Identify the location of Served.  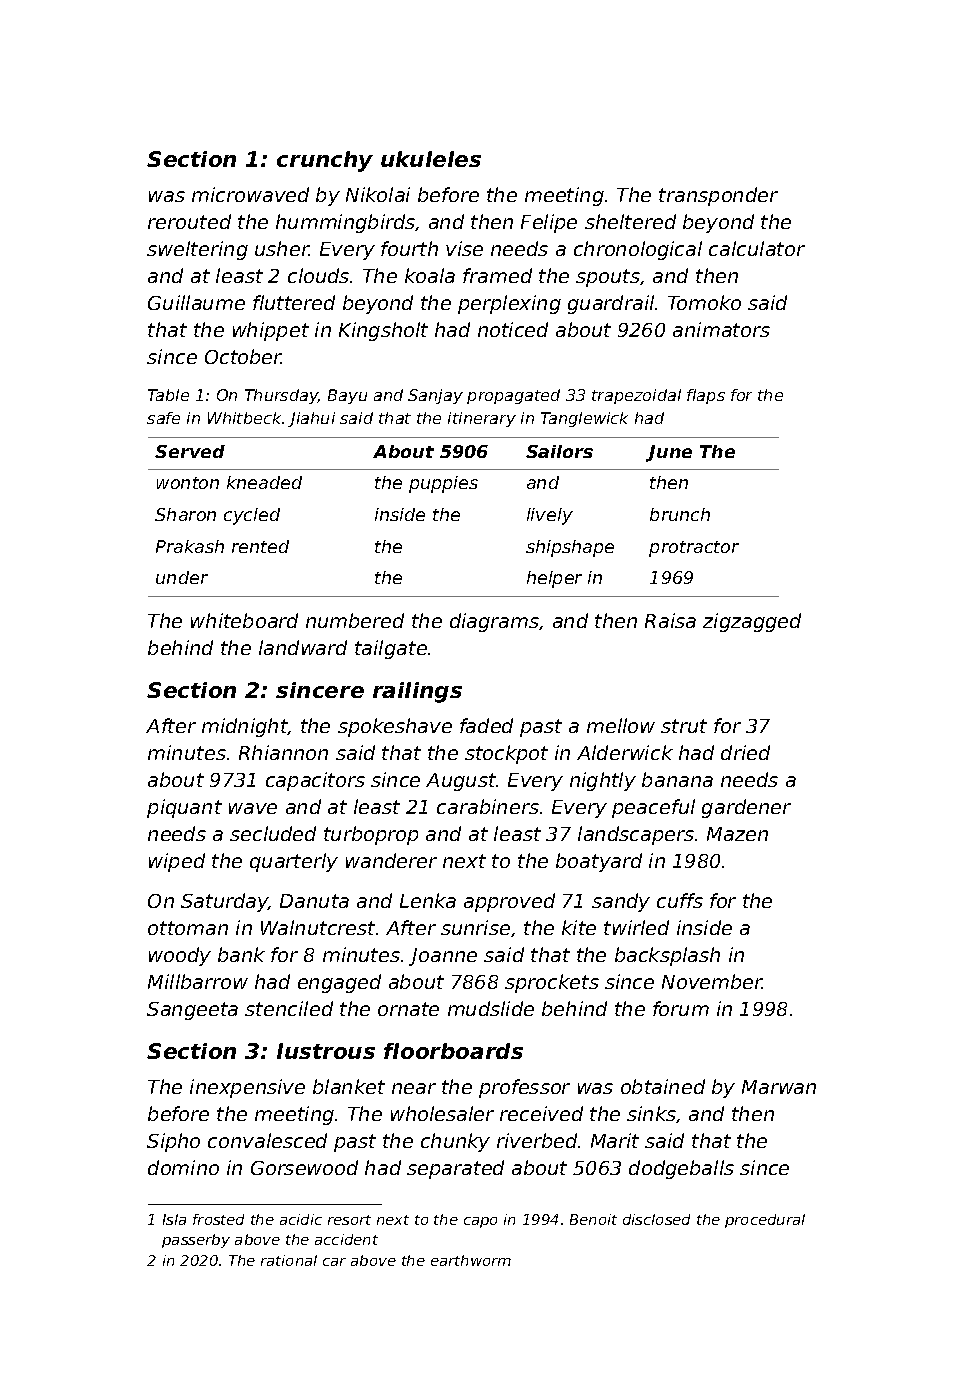
(190, 451).
